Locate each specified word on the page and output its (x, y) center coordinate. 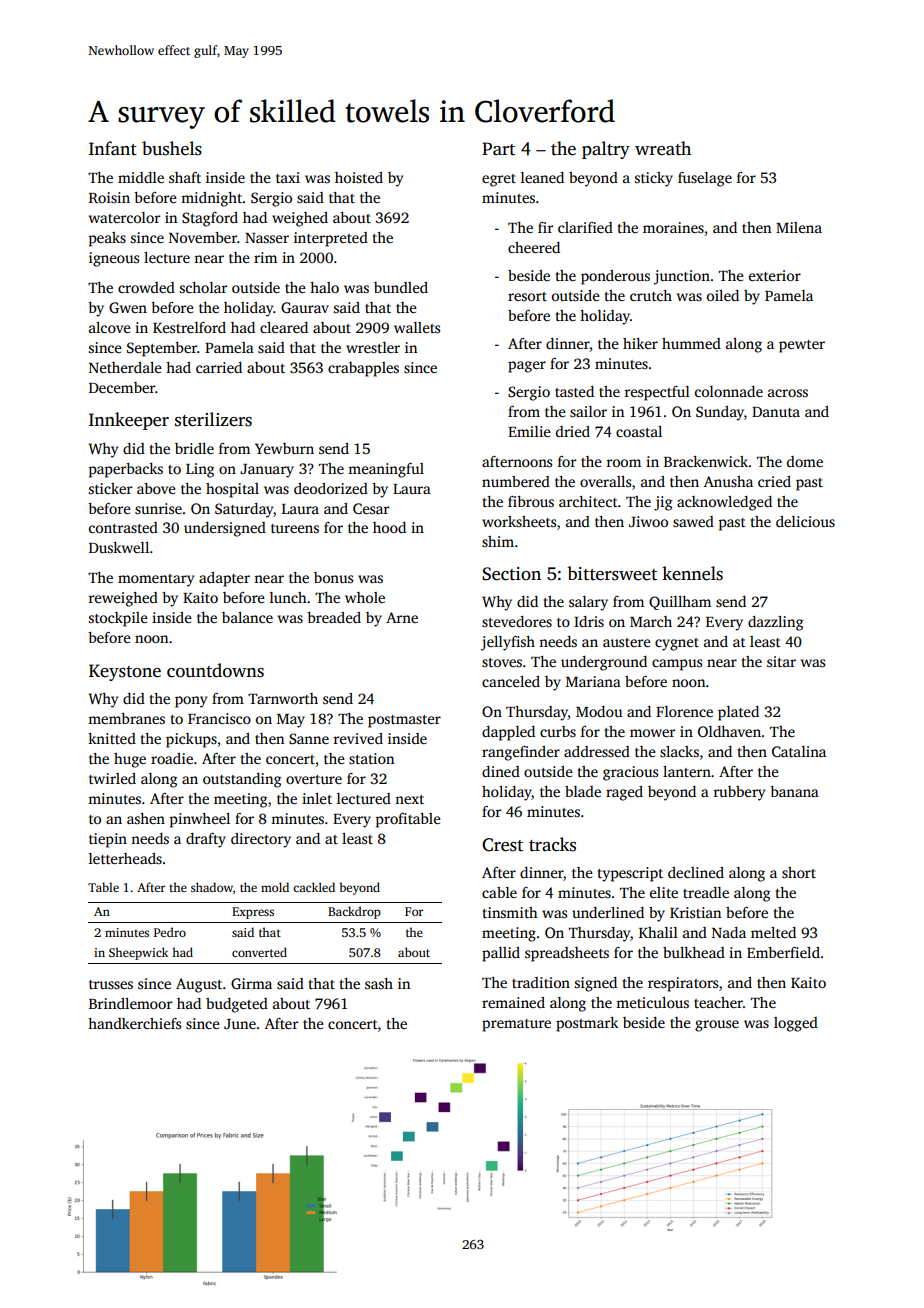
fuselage (705, 179)
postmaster (404, 721)
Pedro (170, 932)
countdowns (215, 670)
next (409, 799)
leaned (542, 177)
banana (794, 791)
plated (738, 713)
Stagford (210, 219)
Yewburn (284, 448)
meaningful (386, 470)
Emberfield (783, 952)
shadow (212, 887)
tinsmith (510, 912)
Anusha (728, 481)
